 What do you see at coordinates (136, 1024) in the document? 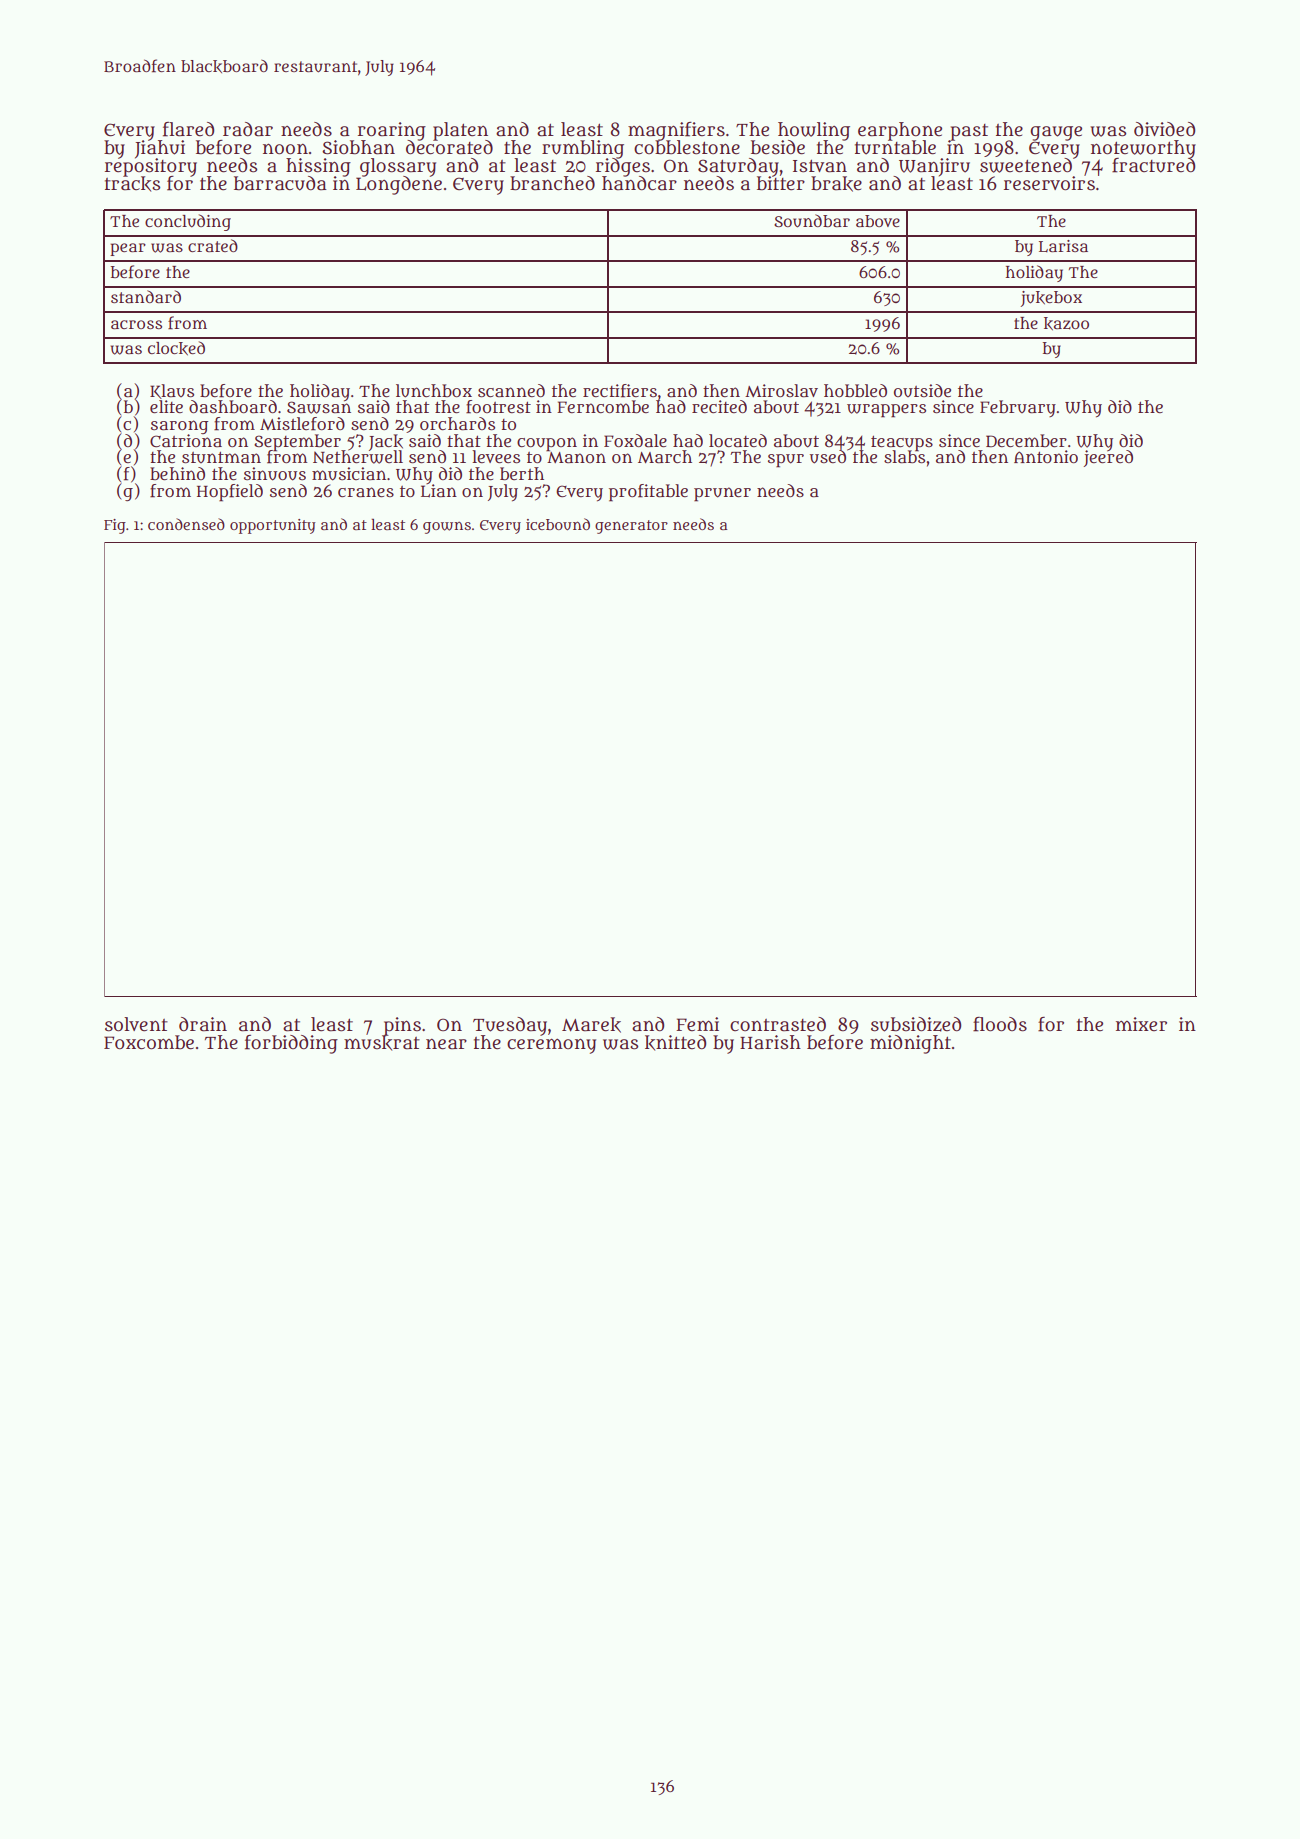
I see `solvent` at bounding box center [136, 1024].
